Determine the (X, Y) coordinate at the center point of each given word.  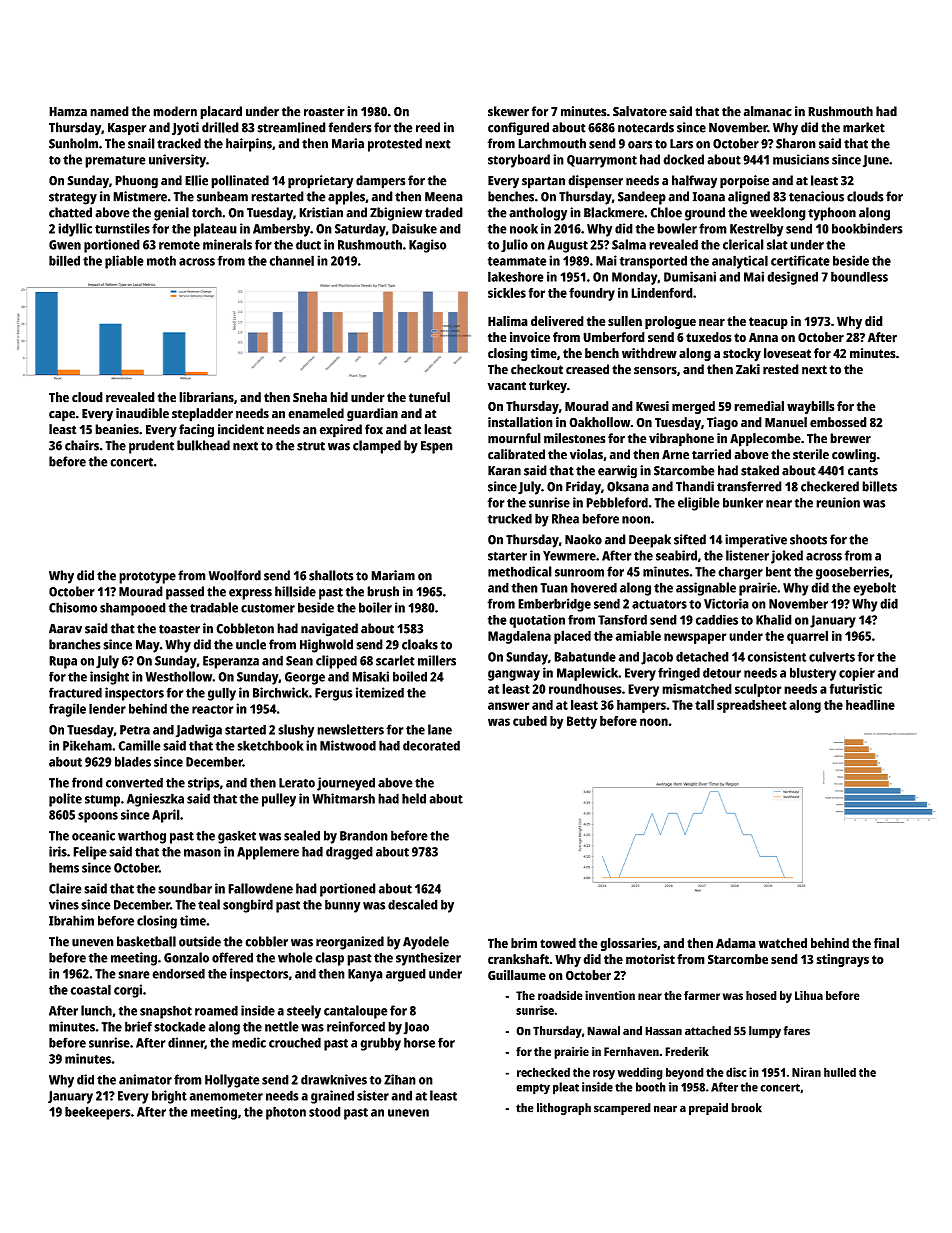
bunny (342, 906)
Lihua (809, 995)
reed (428, 127)
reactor (213, 709)
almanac (768, 111)
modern (175, 111)
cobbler (266, 941)
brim (524, 943)
